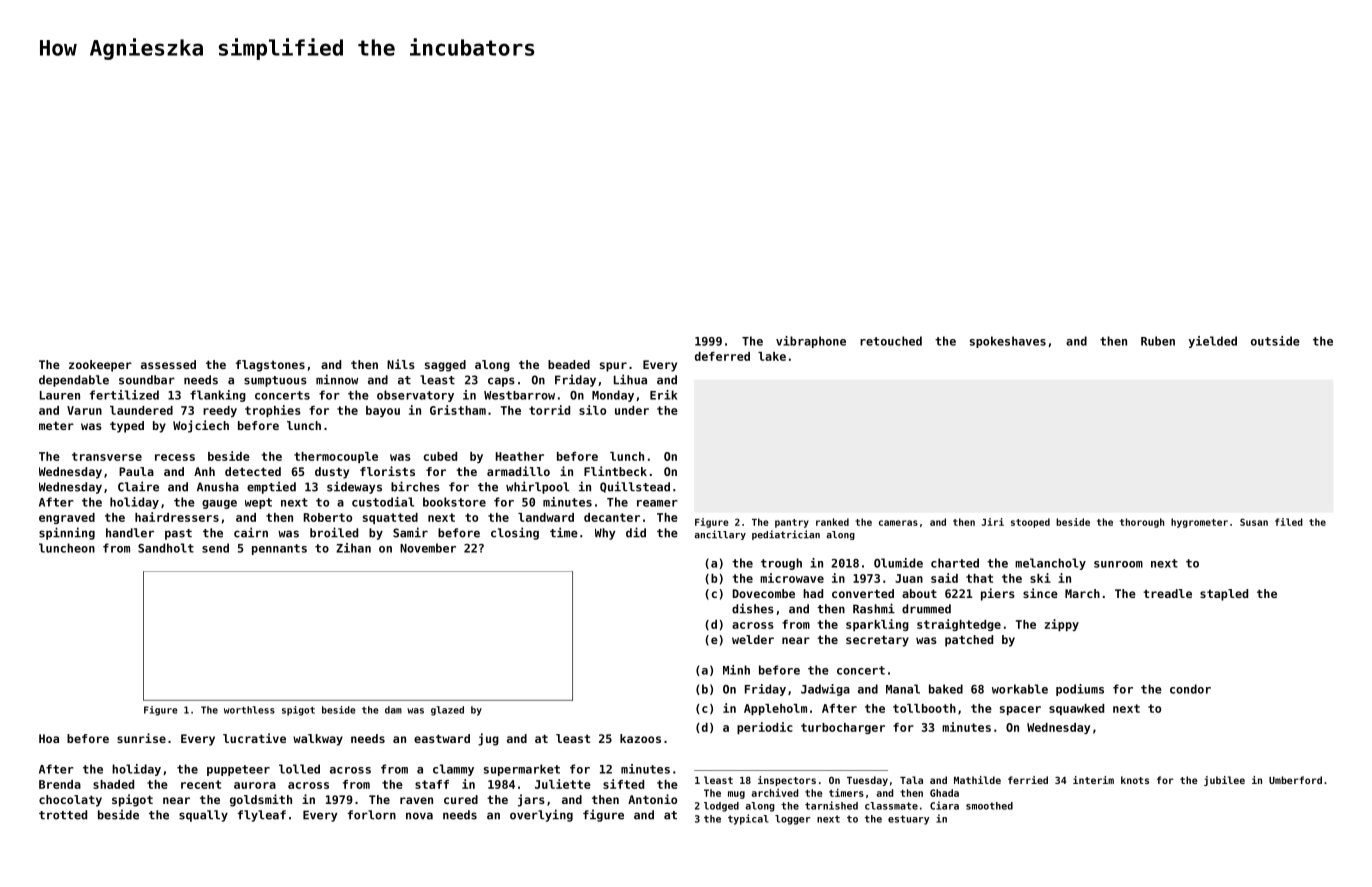 The width and height of the screenshot is (1372, 887). Describe the element at coordinates (168, 364) in the screenshot. I see `assessed` at that location.
